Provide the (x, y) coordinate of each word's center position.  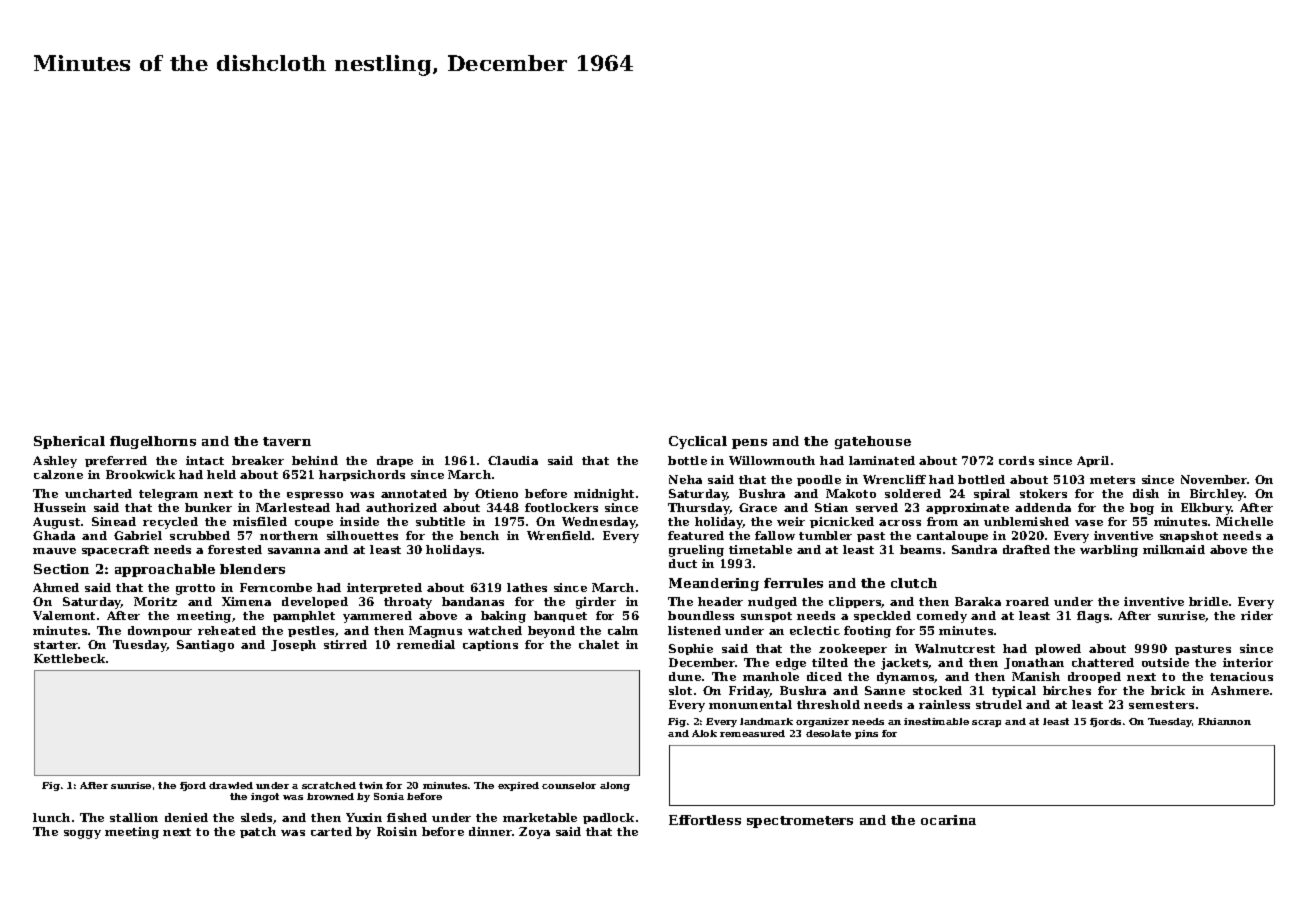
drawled (231, 785)
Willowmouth (772, 460)
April (1093, 461)
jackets (905, 664)
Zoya (534, 833)
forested (235, 549)
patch (258, 832)
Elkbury (1206, 509)
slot (680, 690)
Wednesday (599, 523)
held (221, 474)
